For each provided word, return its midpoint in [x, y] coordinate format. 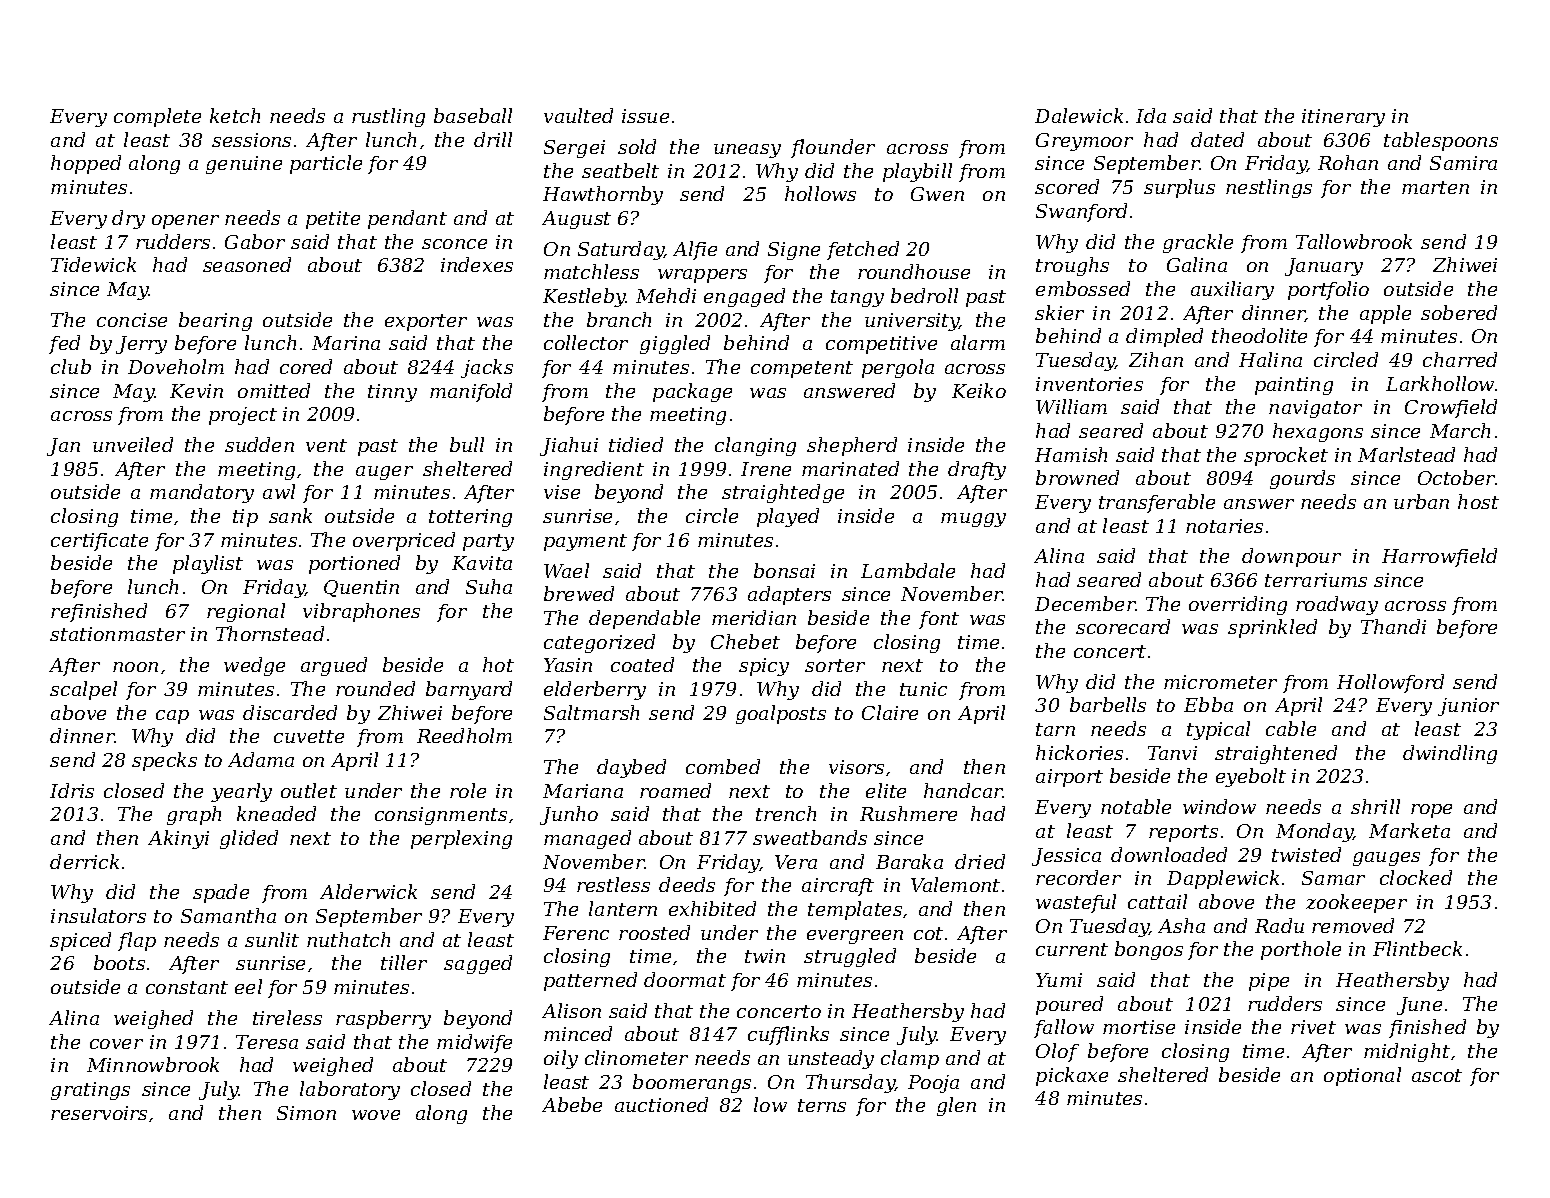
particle [326, 164]
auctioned [661, 1104]
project [243, 416]
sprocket [1286, 456]
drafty [977, 470]
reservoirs [99, 1113]
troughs [1072, 266]
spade [221, 893]
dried [980, 861]
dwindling [1450, 754]
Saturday [621, 250]
